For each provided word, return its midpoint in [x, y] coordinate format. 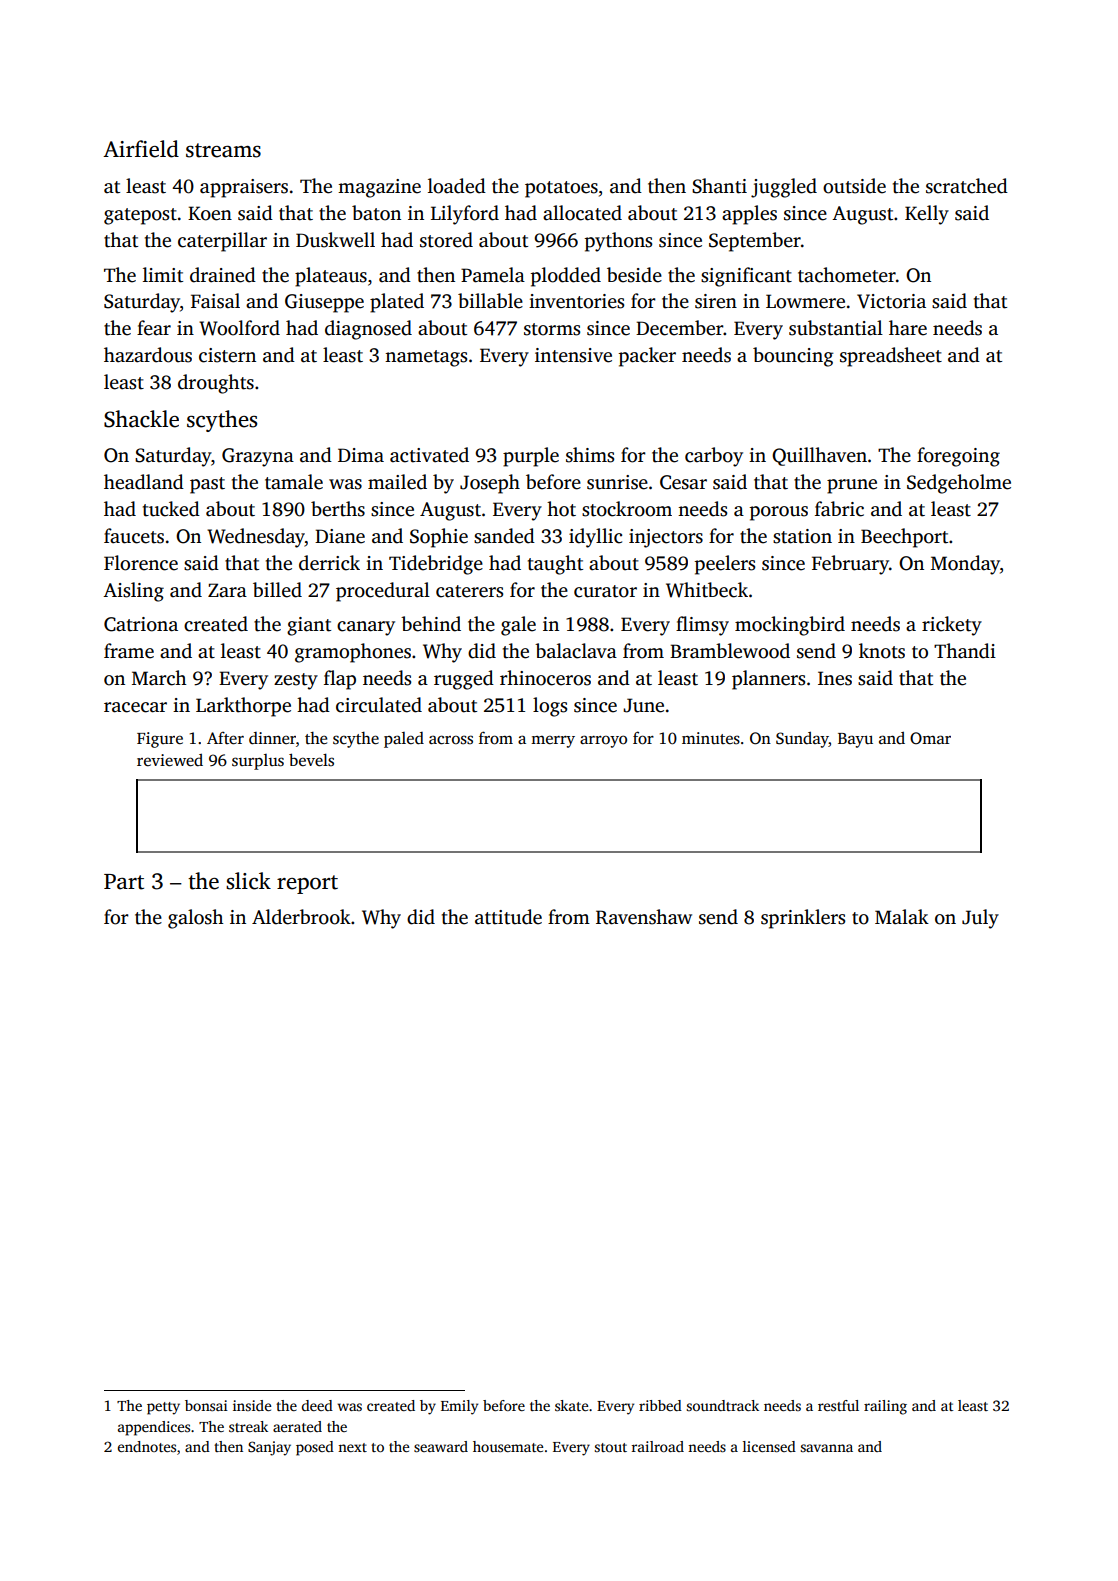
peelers [725, 565]
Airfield [141, 149]
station [802, 536]
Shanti [719, 186]
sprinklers [803, 919]
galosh [195, 919]
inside [252, 1405]
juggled [784, 188]
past [207, 485]
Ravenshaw [644, 917]
